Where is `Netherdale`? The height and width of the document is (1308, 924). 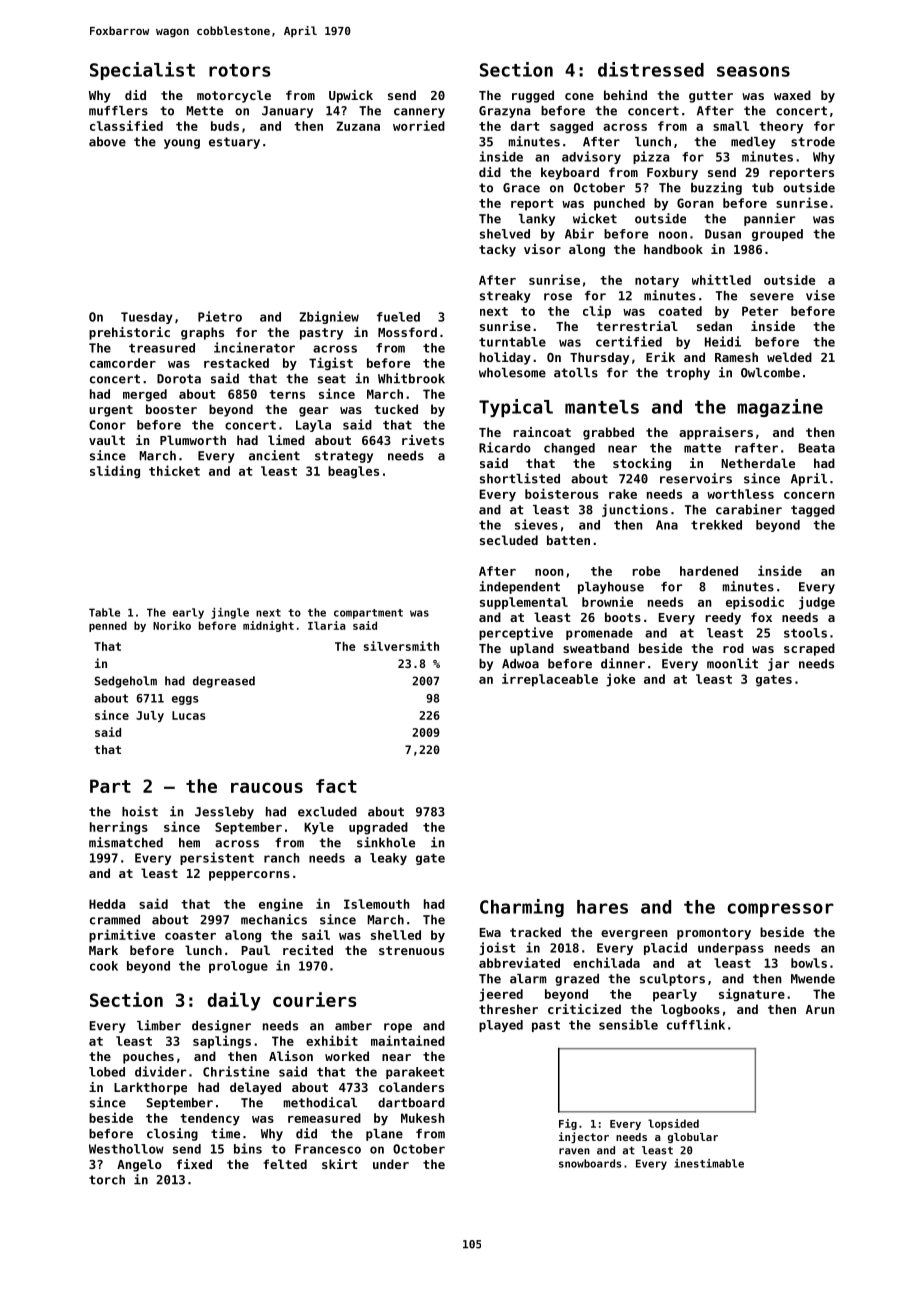 Netherdale is located at coordinates (758, 463).
